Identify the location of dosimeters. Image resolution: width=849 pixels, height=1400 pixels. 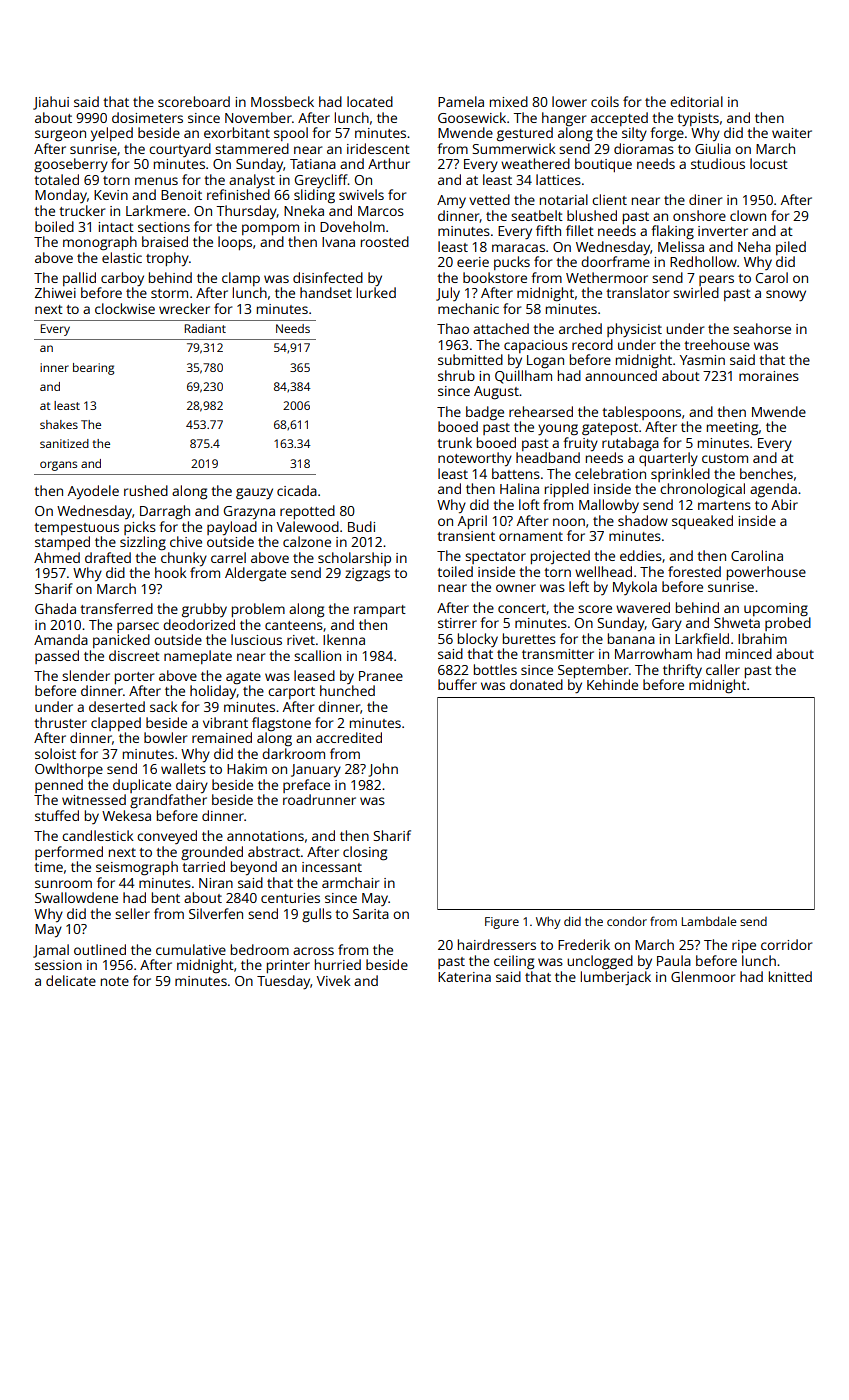
(147, 117).
